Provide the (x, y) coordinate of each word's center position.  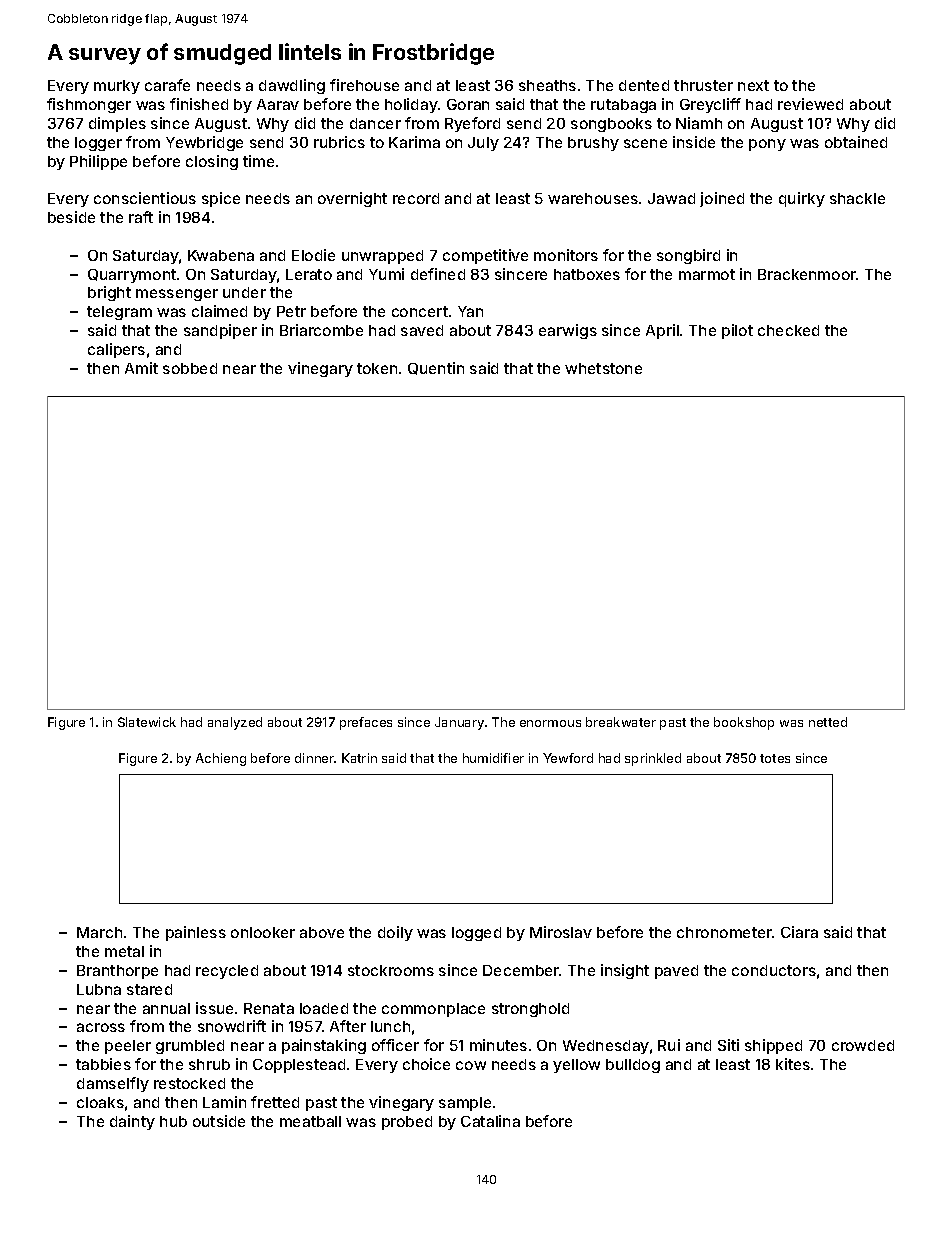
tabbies (103, 1064)
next (753, 85)
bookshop (744, 723)
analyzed (235, 723)
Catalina (490, 1121)
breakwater (621, 722)
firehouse (364, 85)
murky (117, 87)
